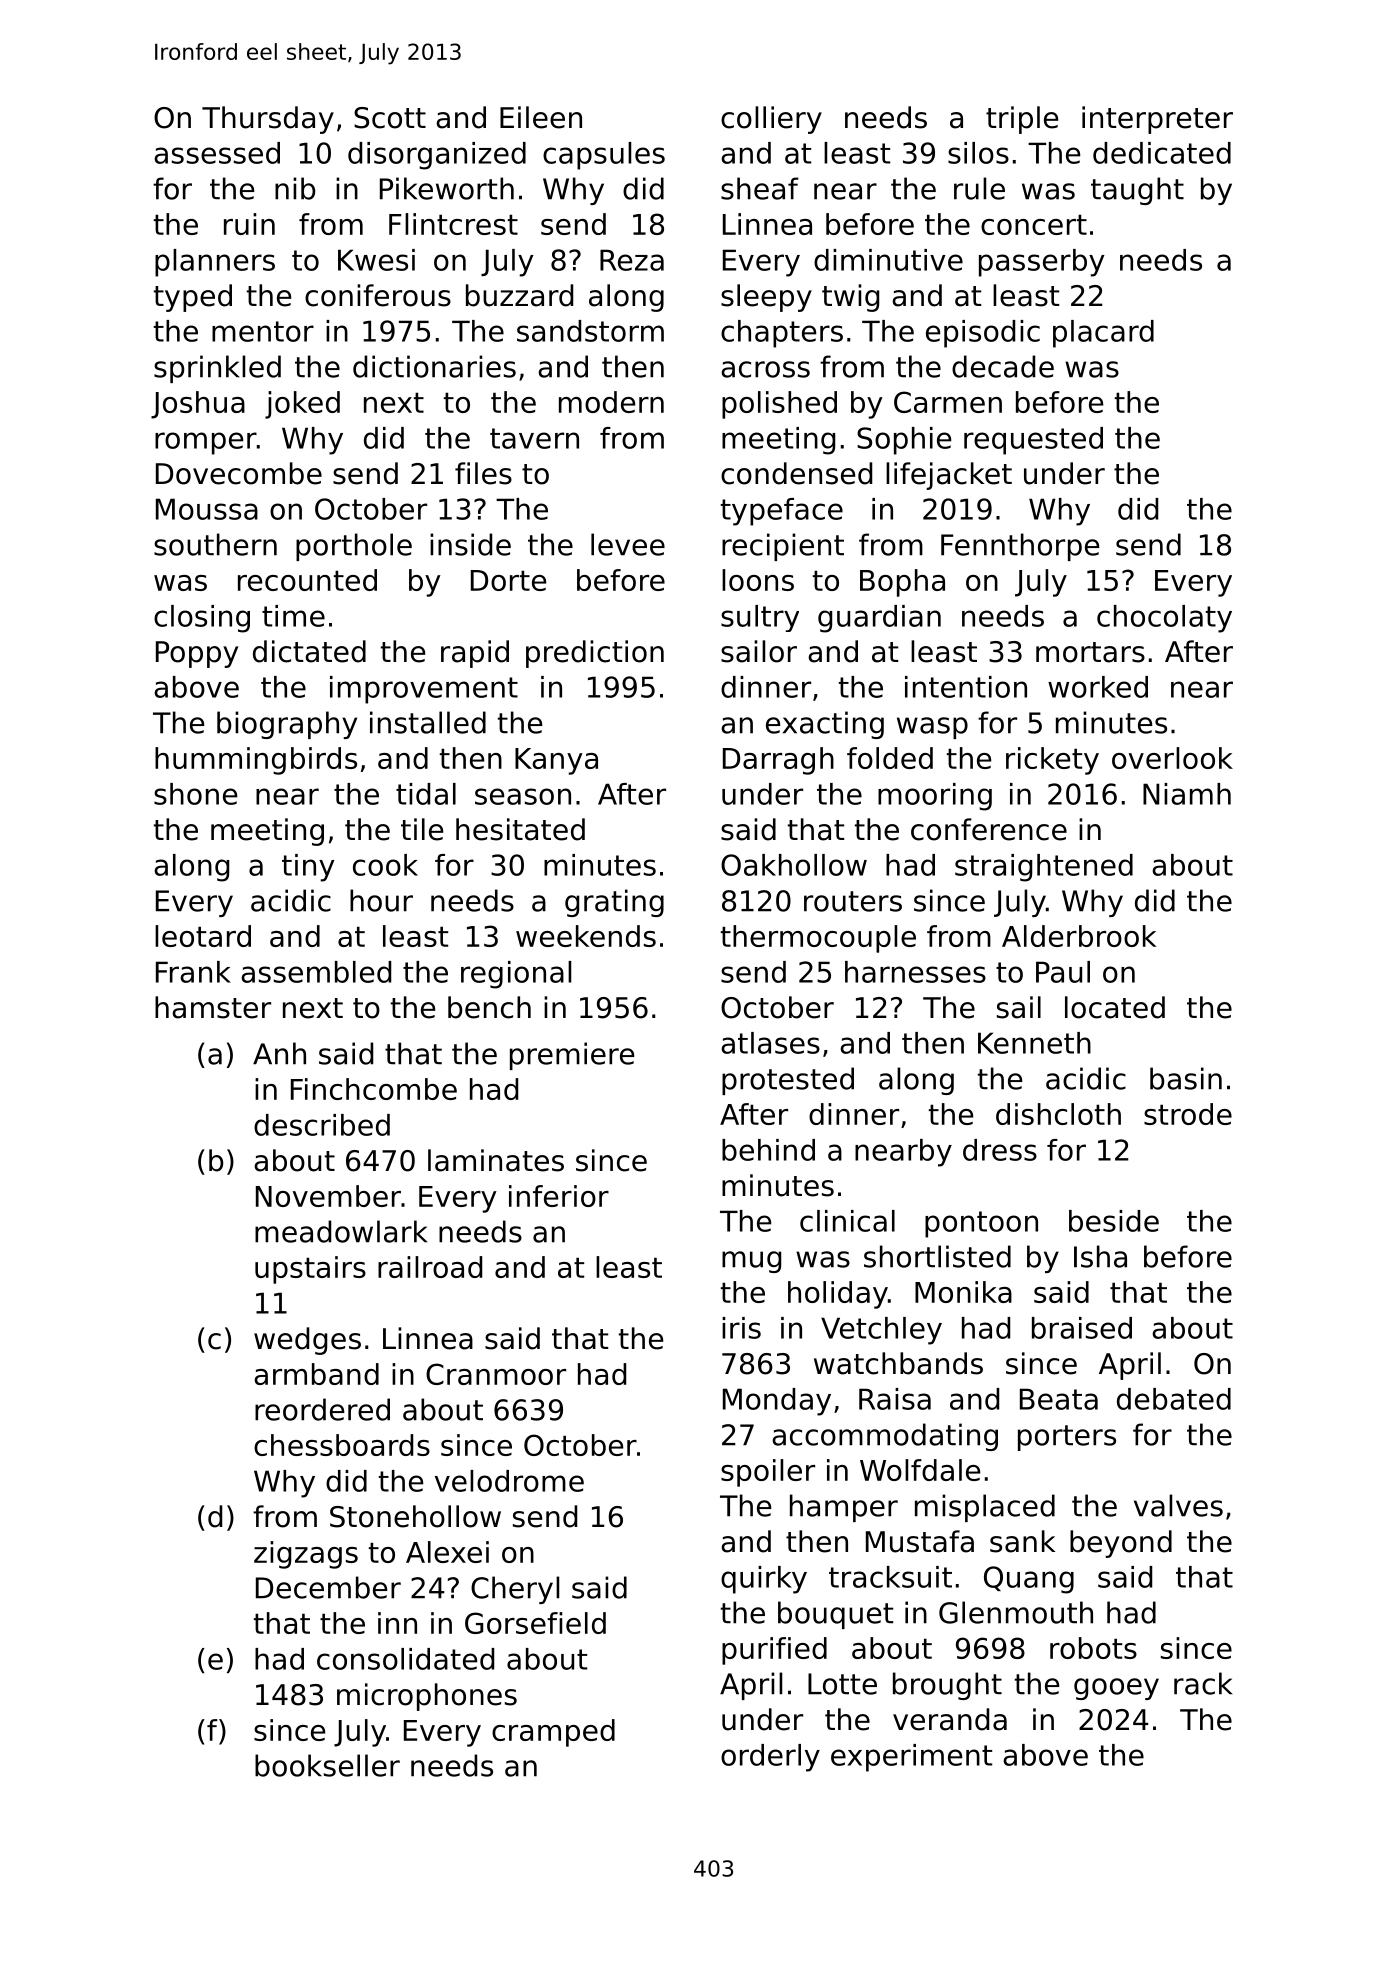  Describe the element at coordinates (1164, 619) in the screenshot. I see `chocolaty` at that location.
